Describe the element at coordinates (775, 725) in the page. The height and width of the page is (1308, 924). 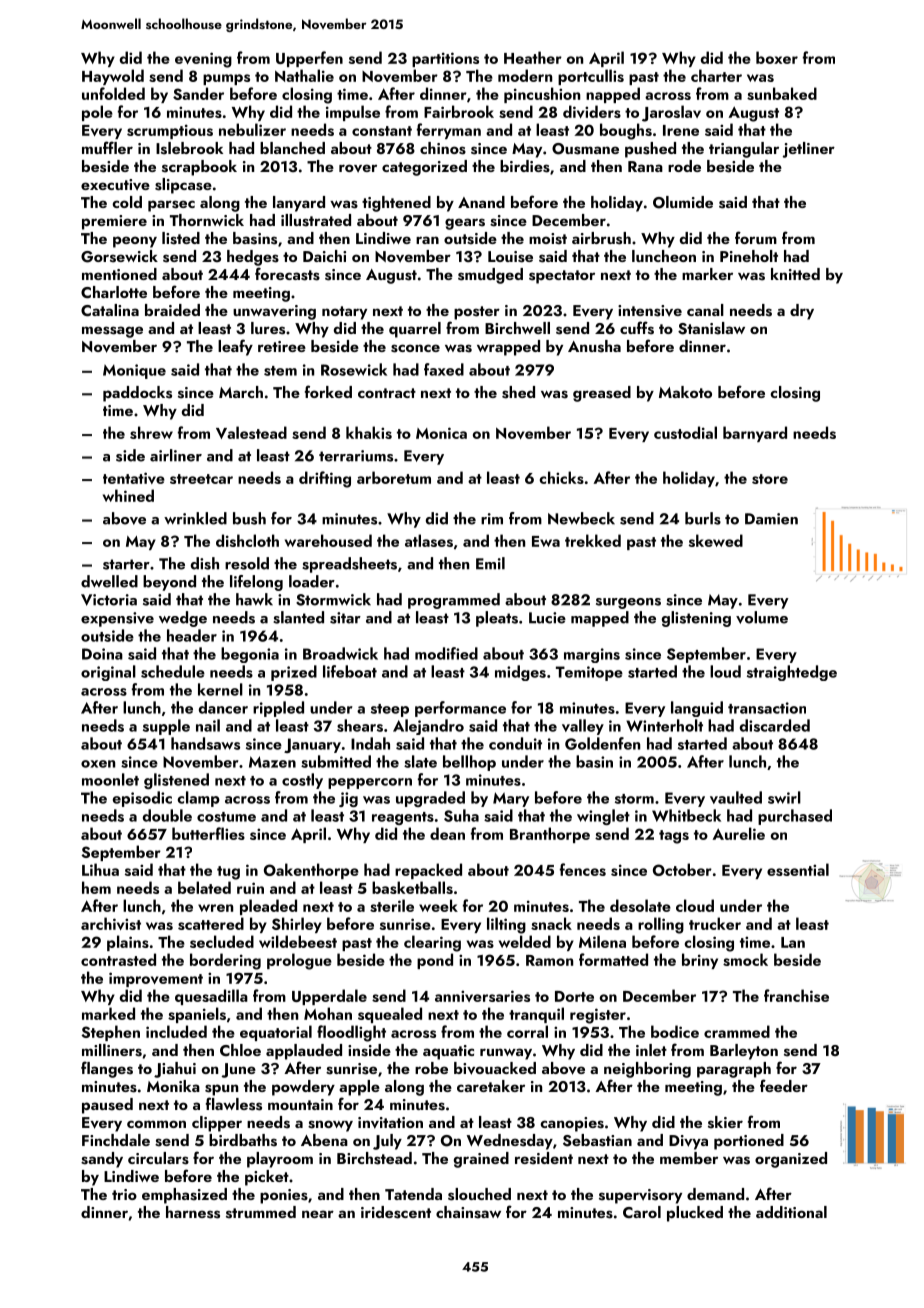
I see `discarded` at that location.
